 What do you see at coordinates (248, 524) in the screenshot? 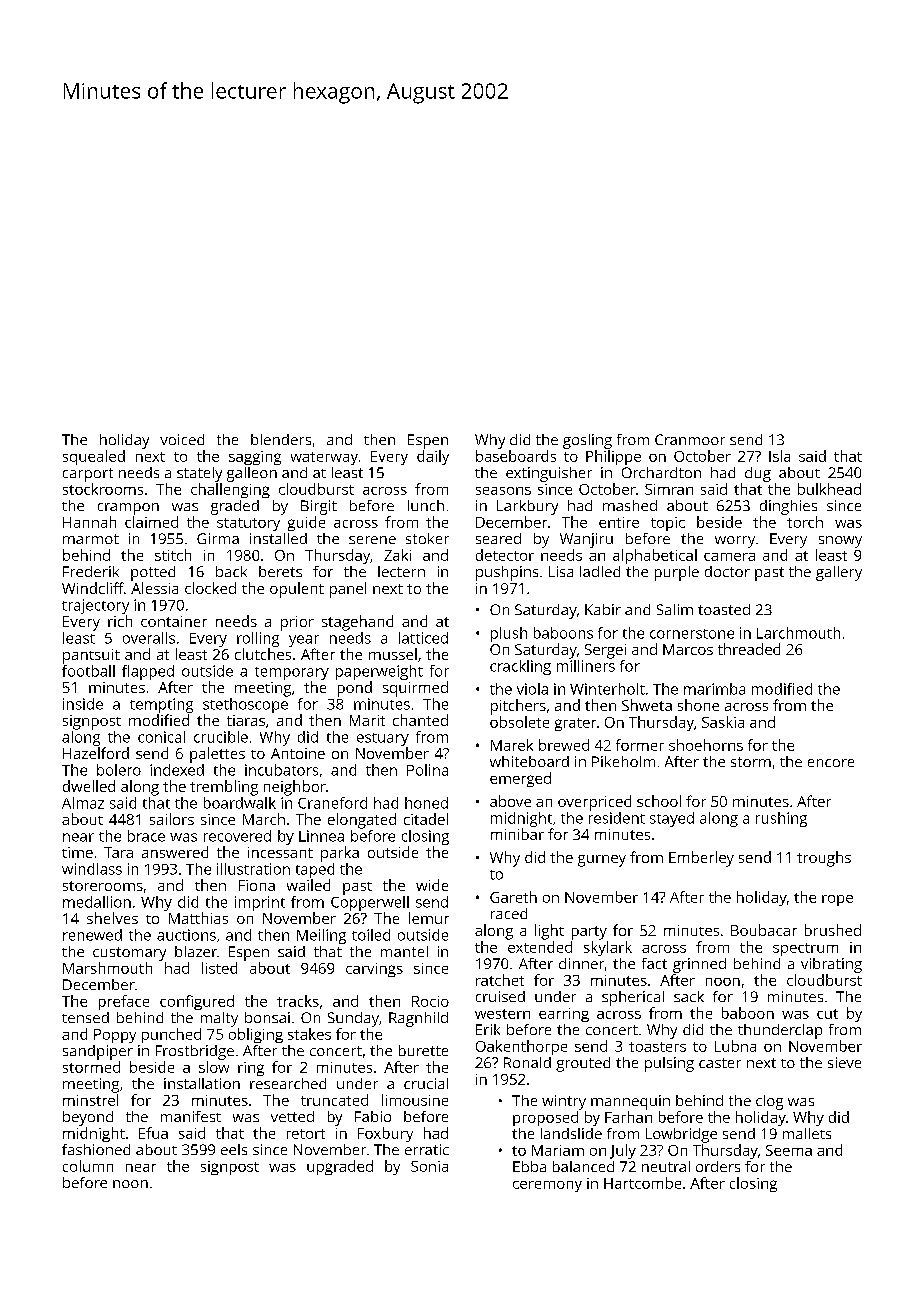
I see `statutory` at bounding box center [248, 524].
